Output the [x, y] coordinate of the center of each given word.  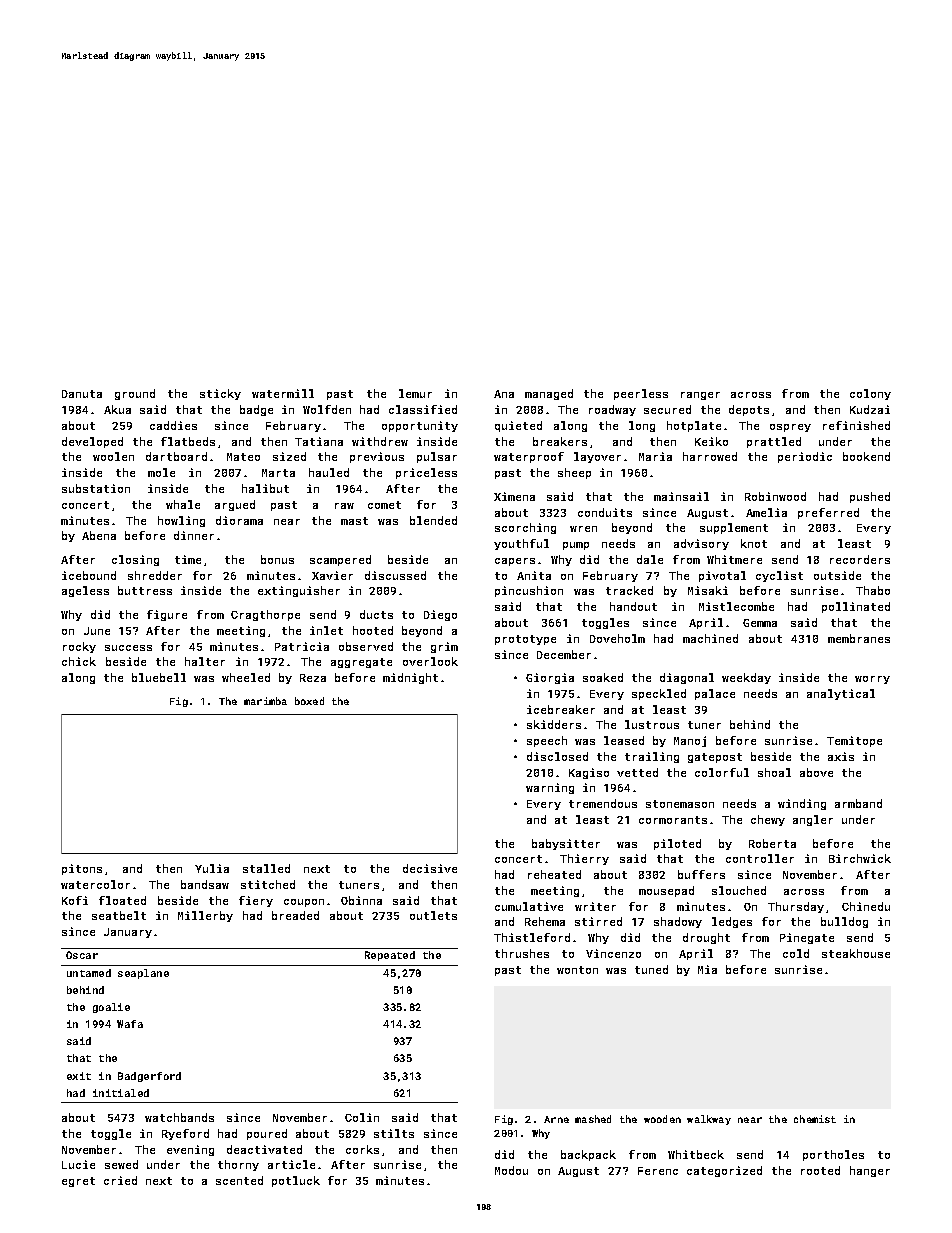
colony [870, 394]
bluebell [159, 677]
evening [190, 1150]
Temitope [854, 741]
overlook [430, 661]
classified [423, 409]
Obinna [361, 900]
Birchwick [860, 858]
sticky [220, 394]
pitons [82, 869]
